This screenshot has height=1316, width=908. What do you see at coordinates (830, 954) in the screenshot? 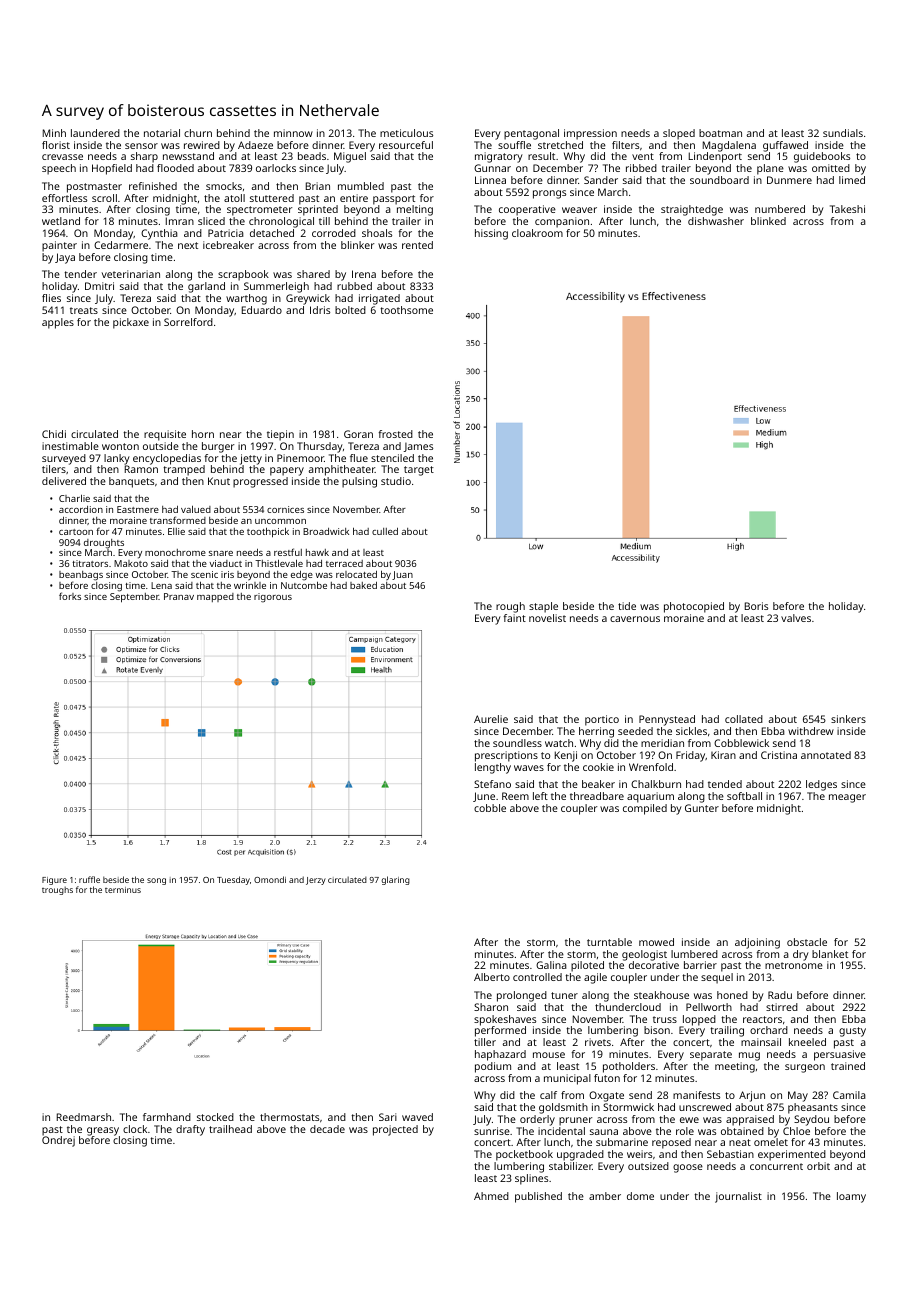
I see `blanket` at bounding box center [830, 954].
